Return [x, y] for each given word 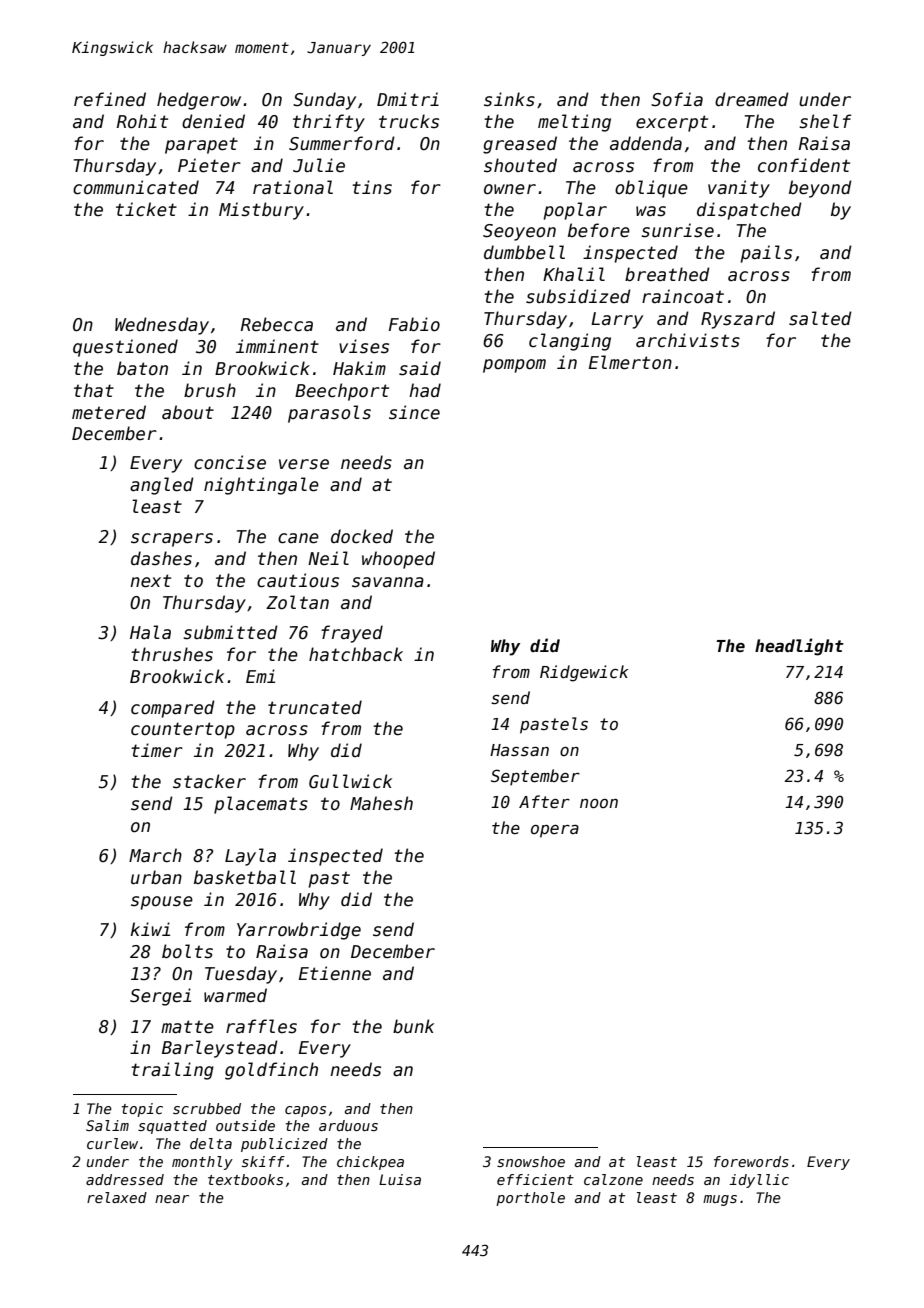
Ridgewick [584, 673]
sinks [509, 99]
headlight [799, 647]
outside [245, 1125]
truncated [315, 707]
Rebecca [277, 324]
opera [555, 831]
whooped [398, 560]
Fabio [414, 324]
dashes [161, 558]
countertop [183, 730]
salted [820, 318]
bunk [413, 1026]
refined [110, 99]
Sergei [160, 997]
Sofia [677, 99]
